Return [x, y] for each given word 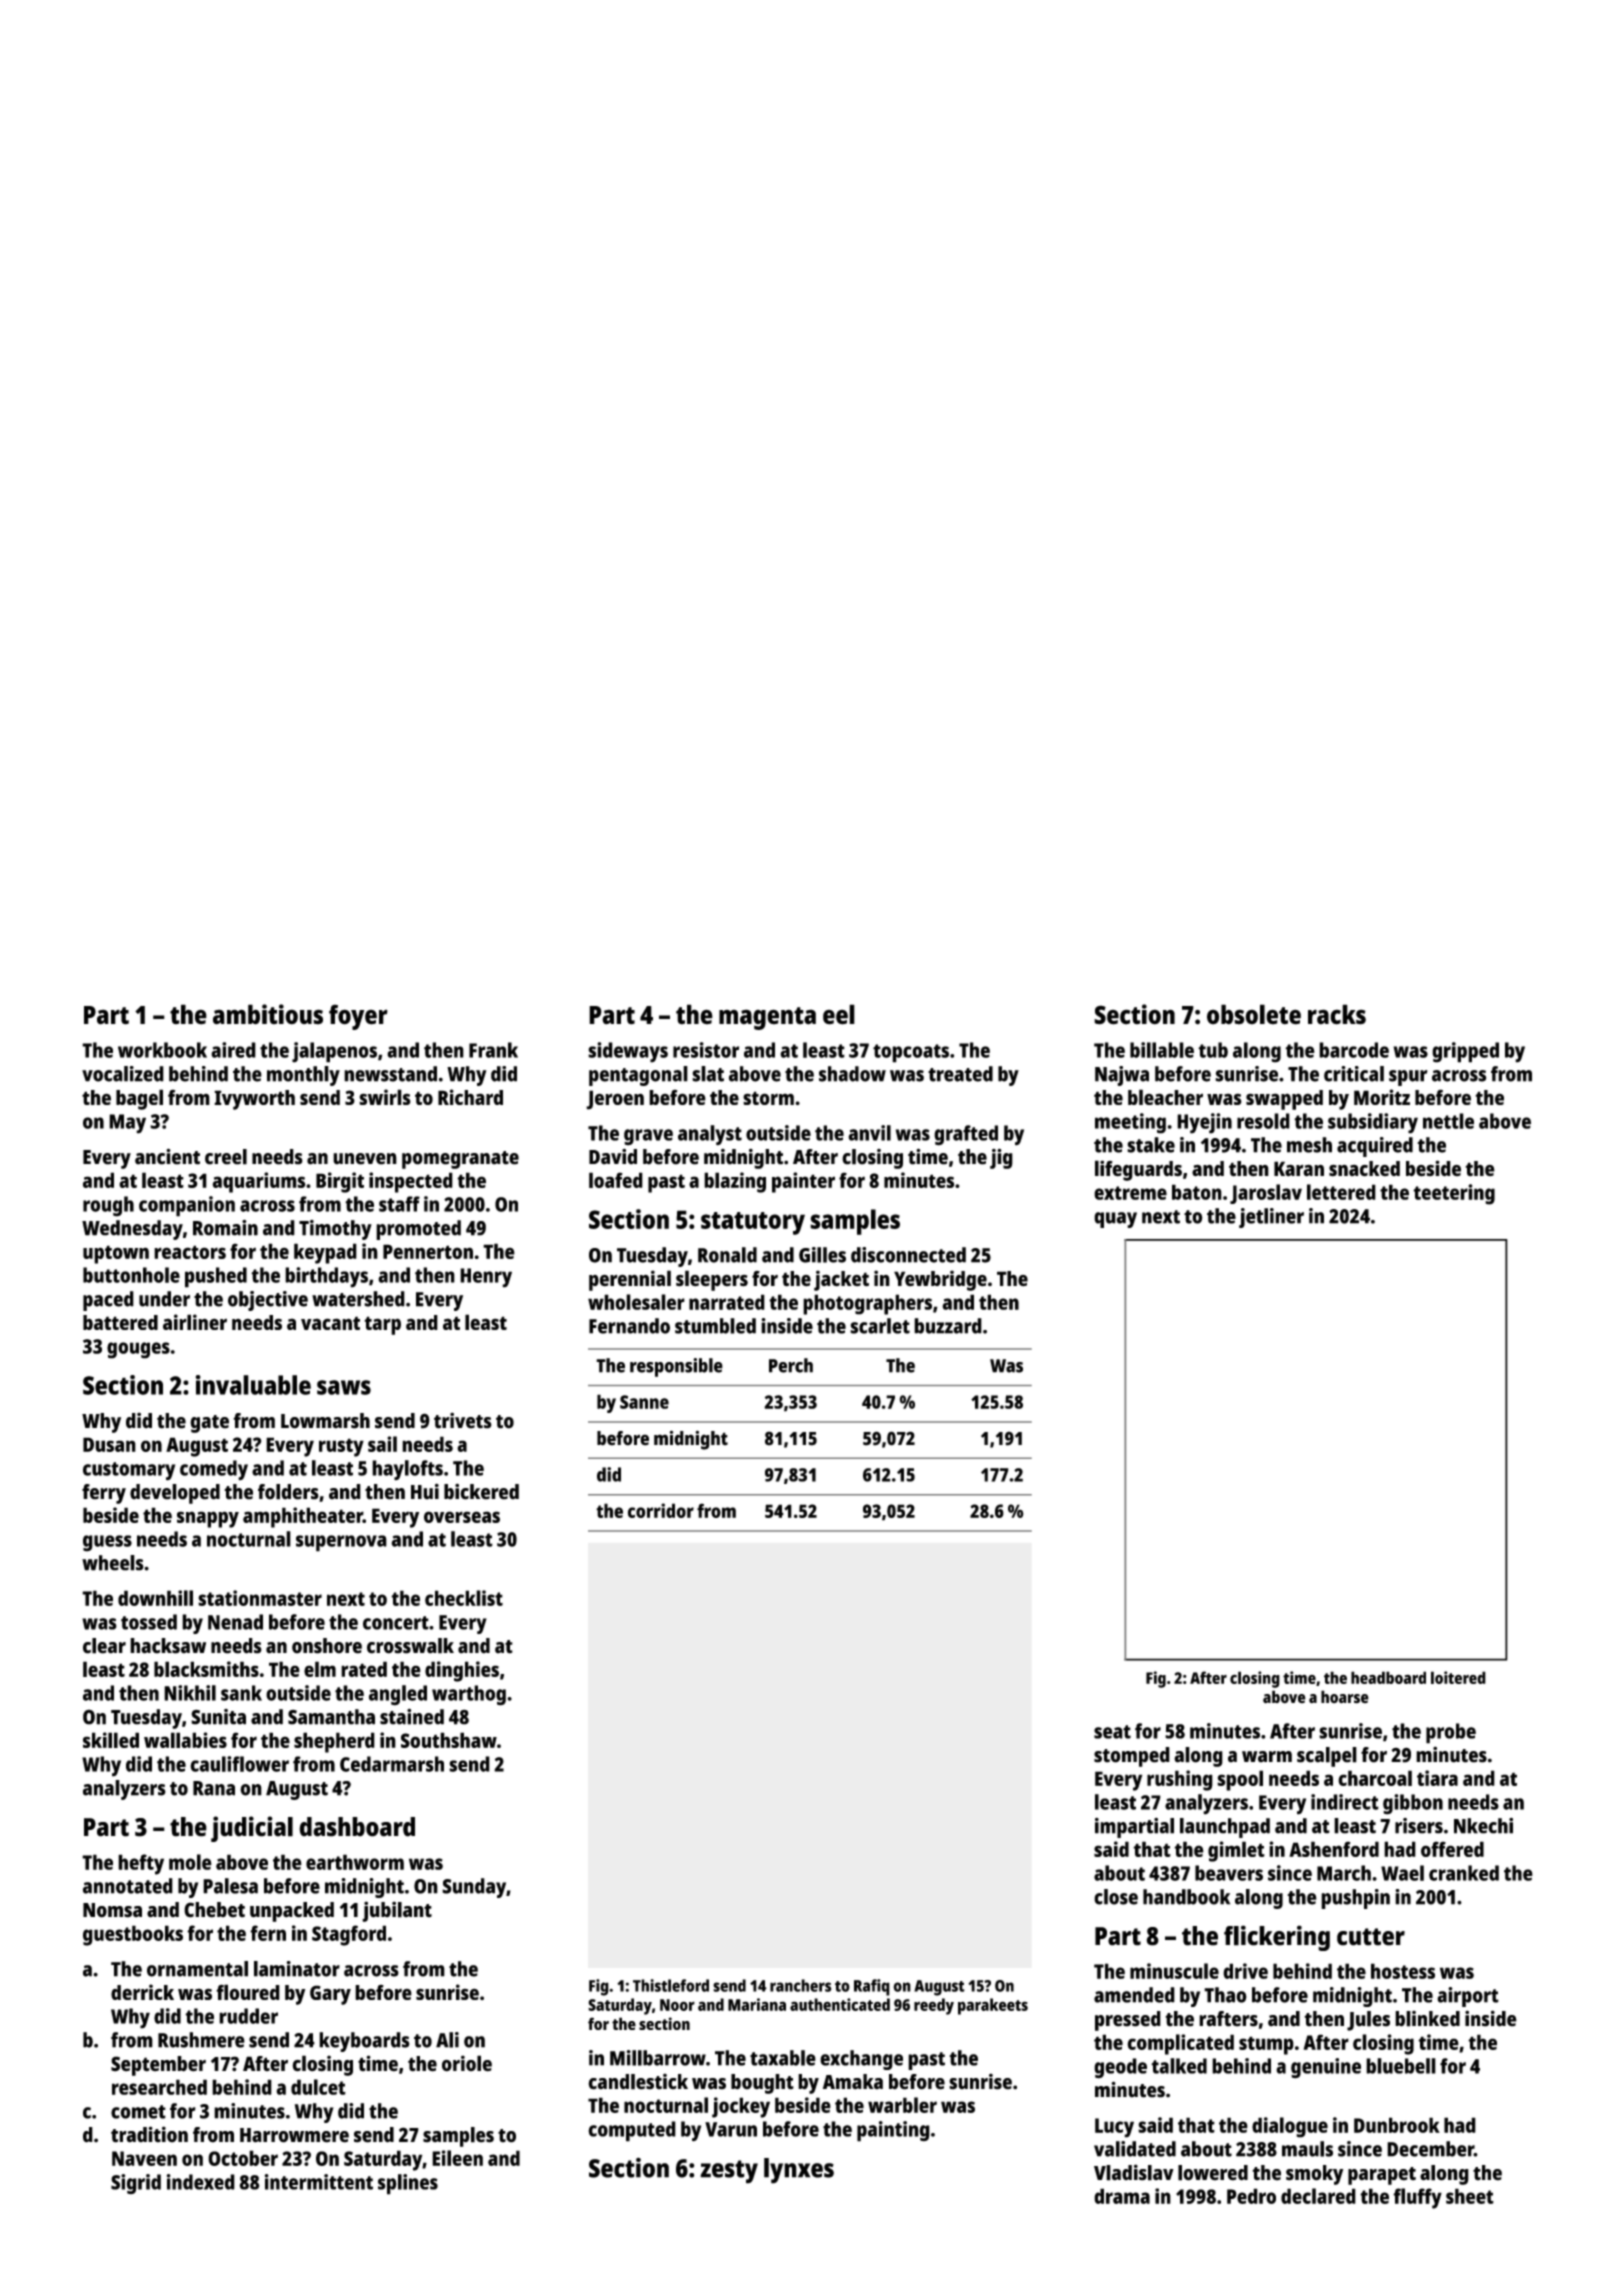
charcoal [1375, 1778]
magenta [767, 1018]
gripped [1465, 1052]
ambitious [268, 1014]
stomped [1132, 1757]
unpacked [292, 1912]
